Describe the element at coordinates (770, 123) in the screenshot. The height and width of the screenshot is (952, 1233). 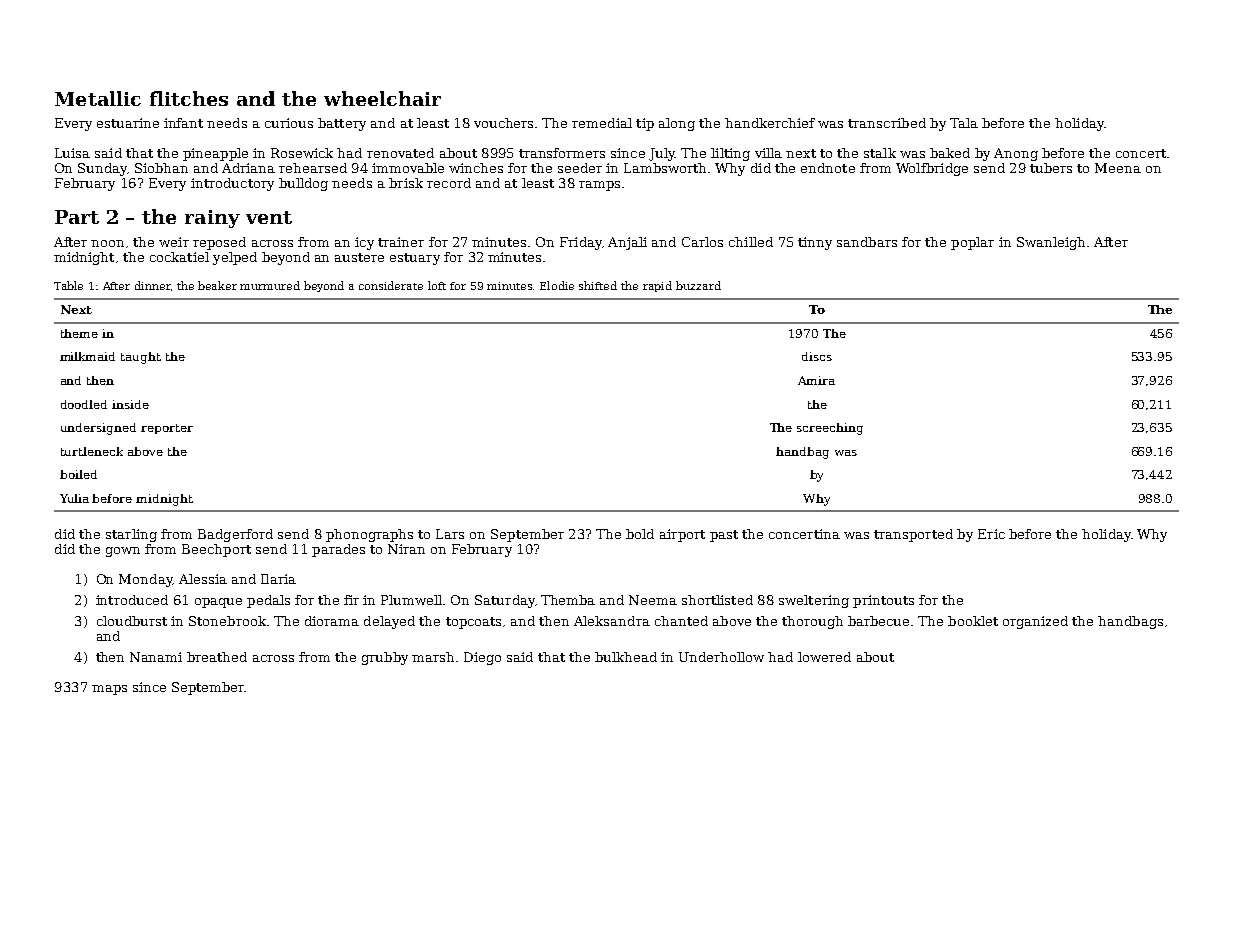
I see `handkerchief` at that location.
